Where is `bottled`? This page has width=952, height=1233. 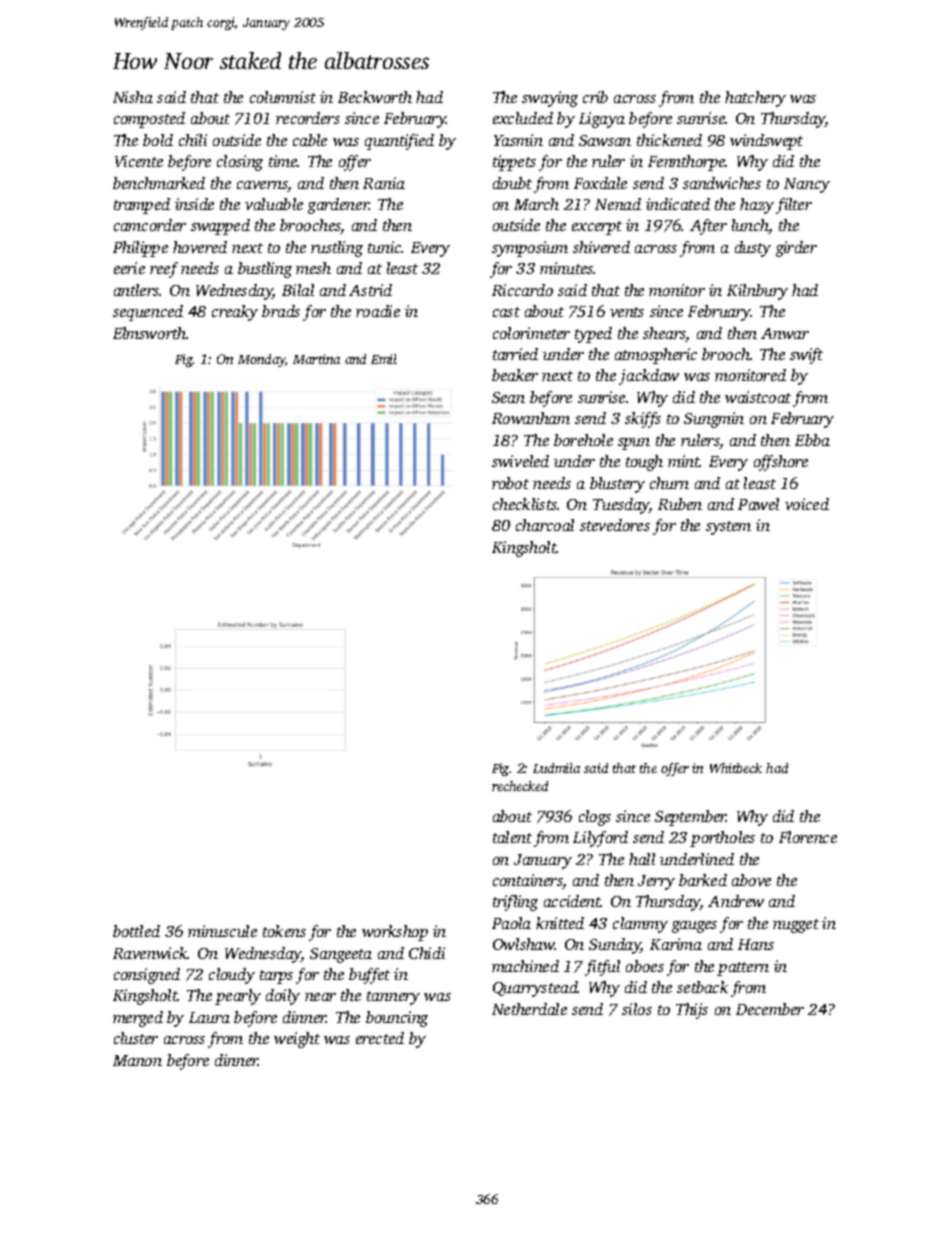
bottled is located at coordinates (136, 931).
